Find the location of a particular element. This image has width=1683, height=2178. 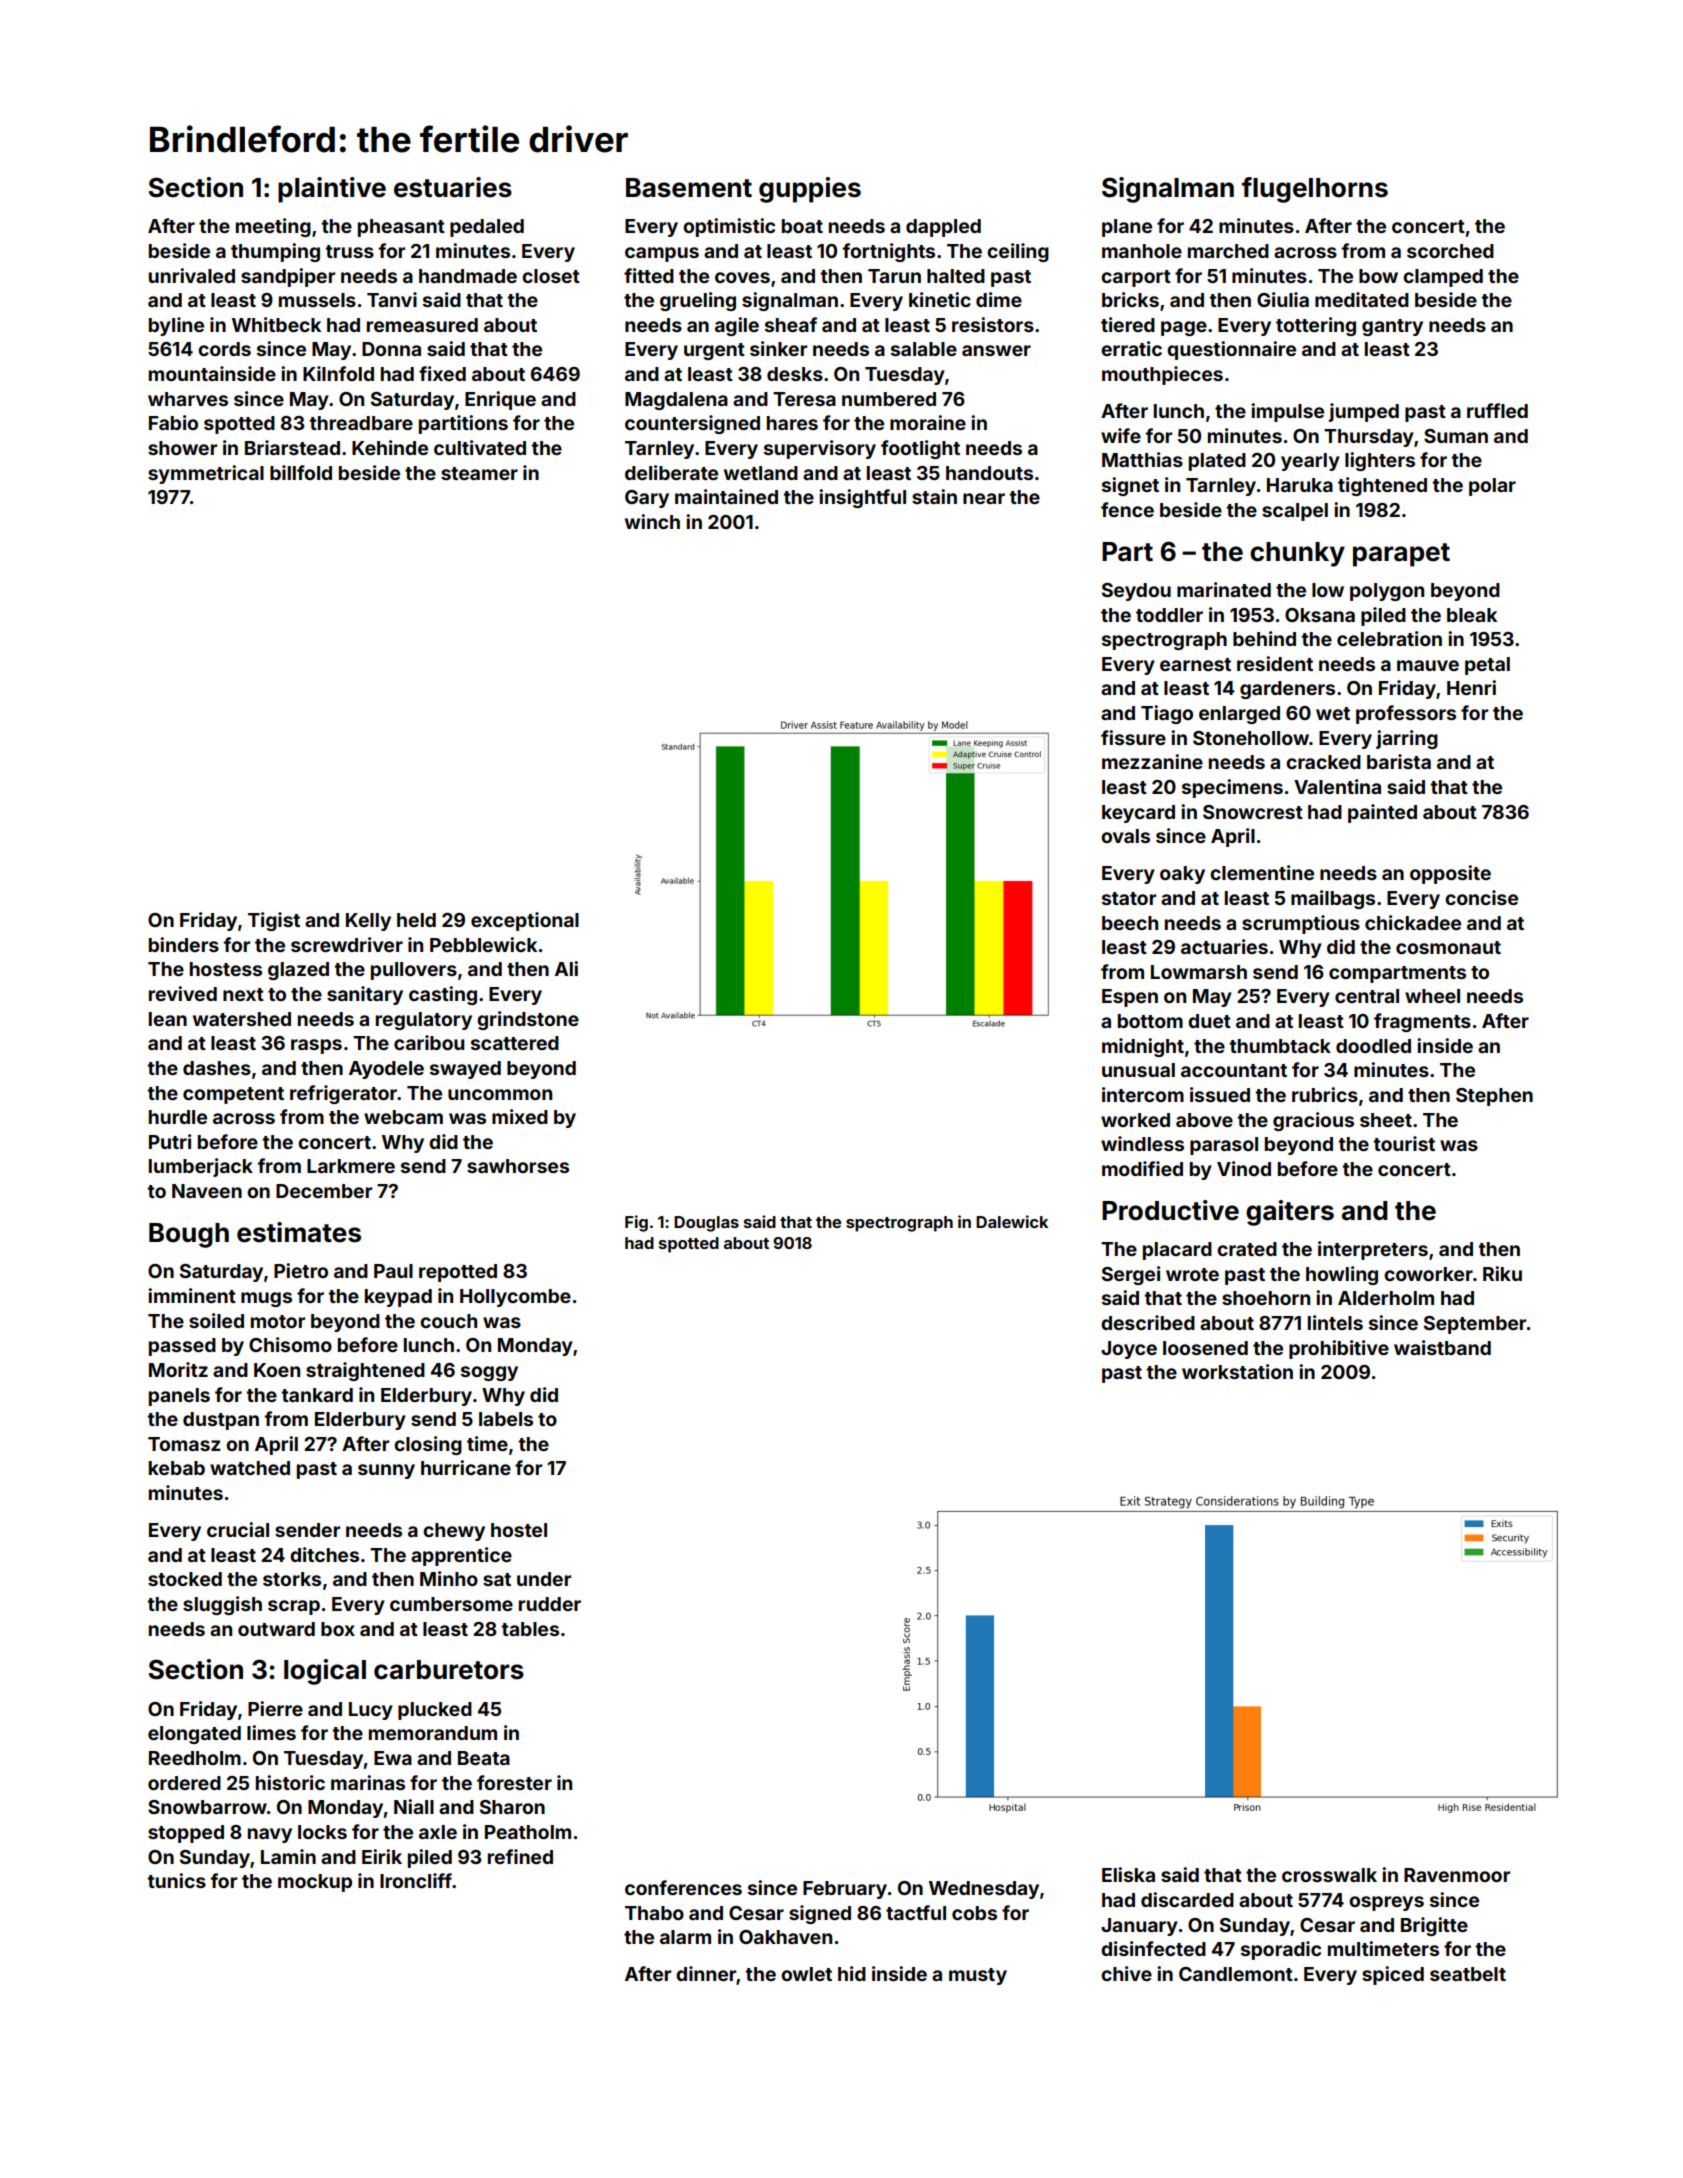

Stephen is located at coordinates (1494, 1097).
